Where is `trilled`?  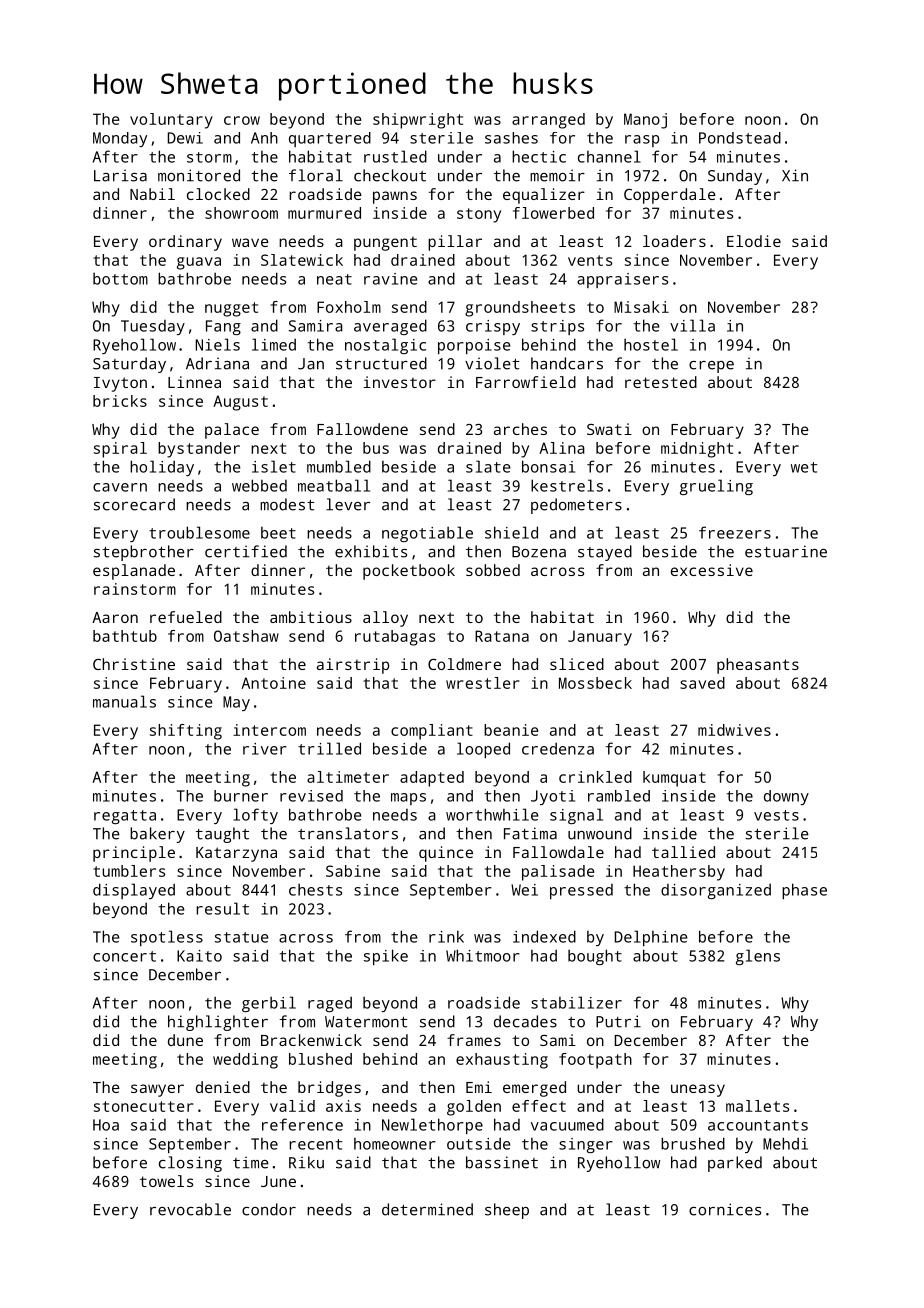
trilled is located at coordinates (329, 748).
